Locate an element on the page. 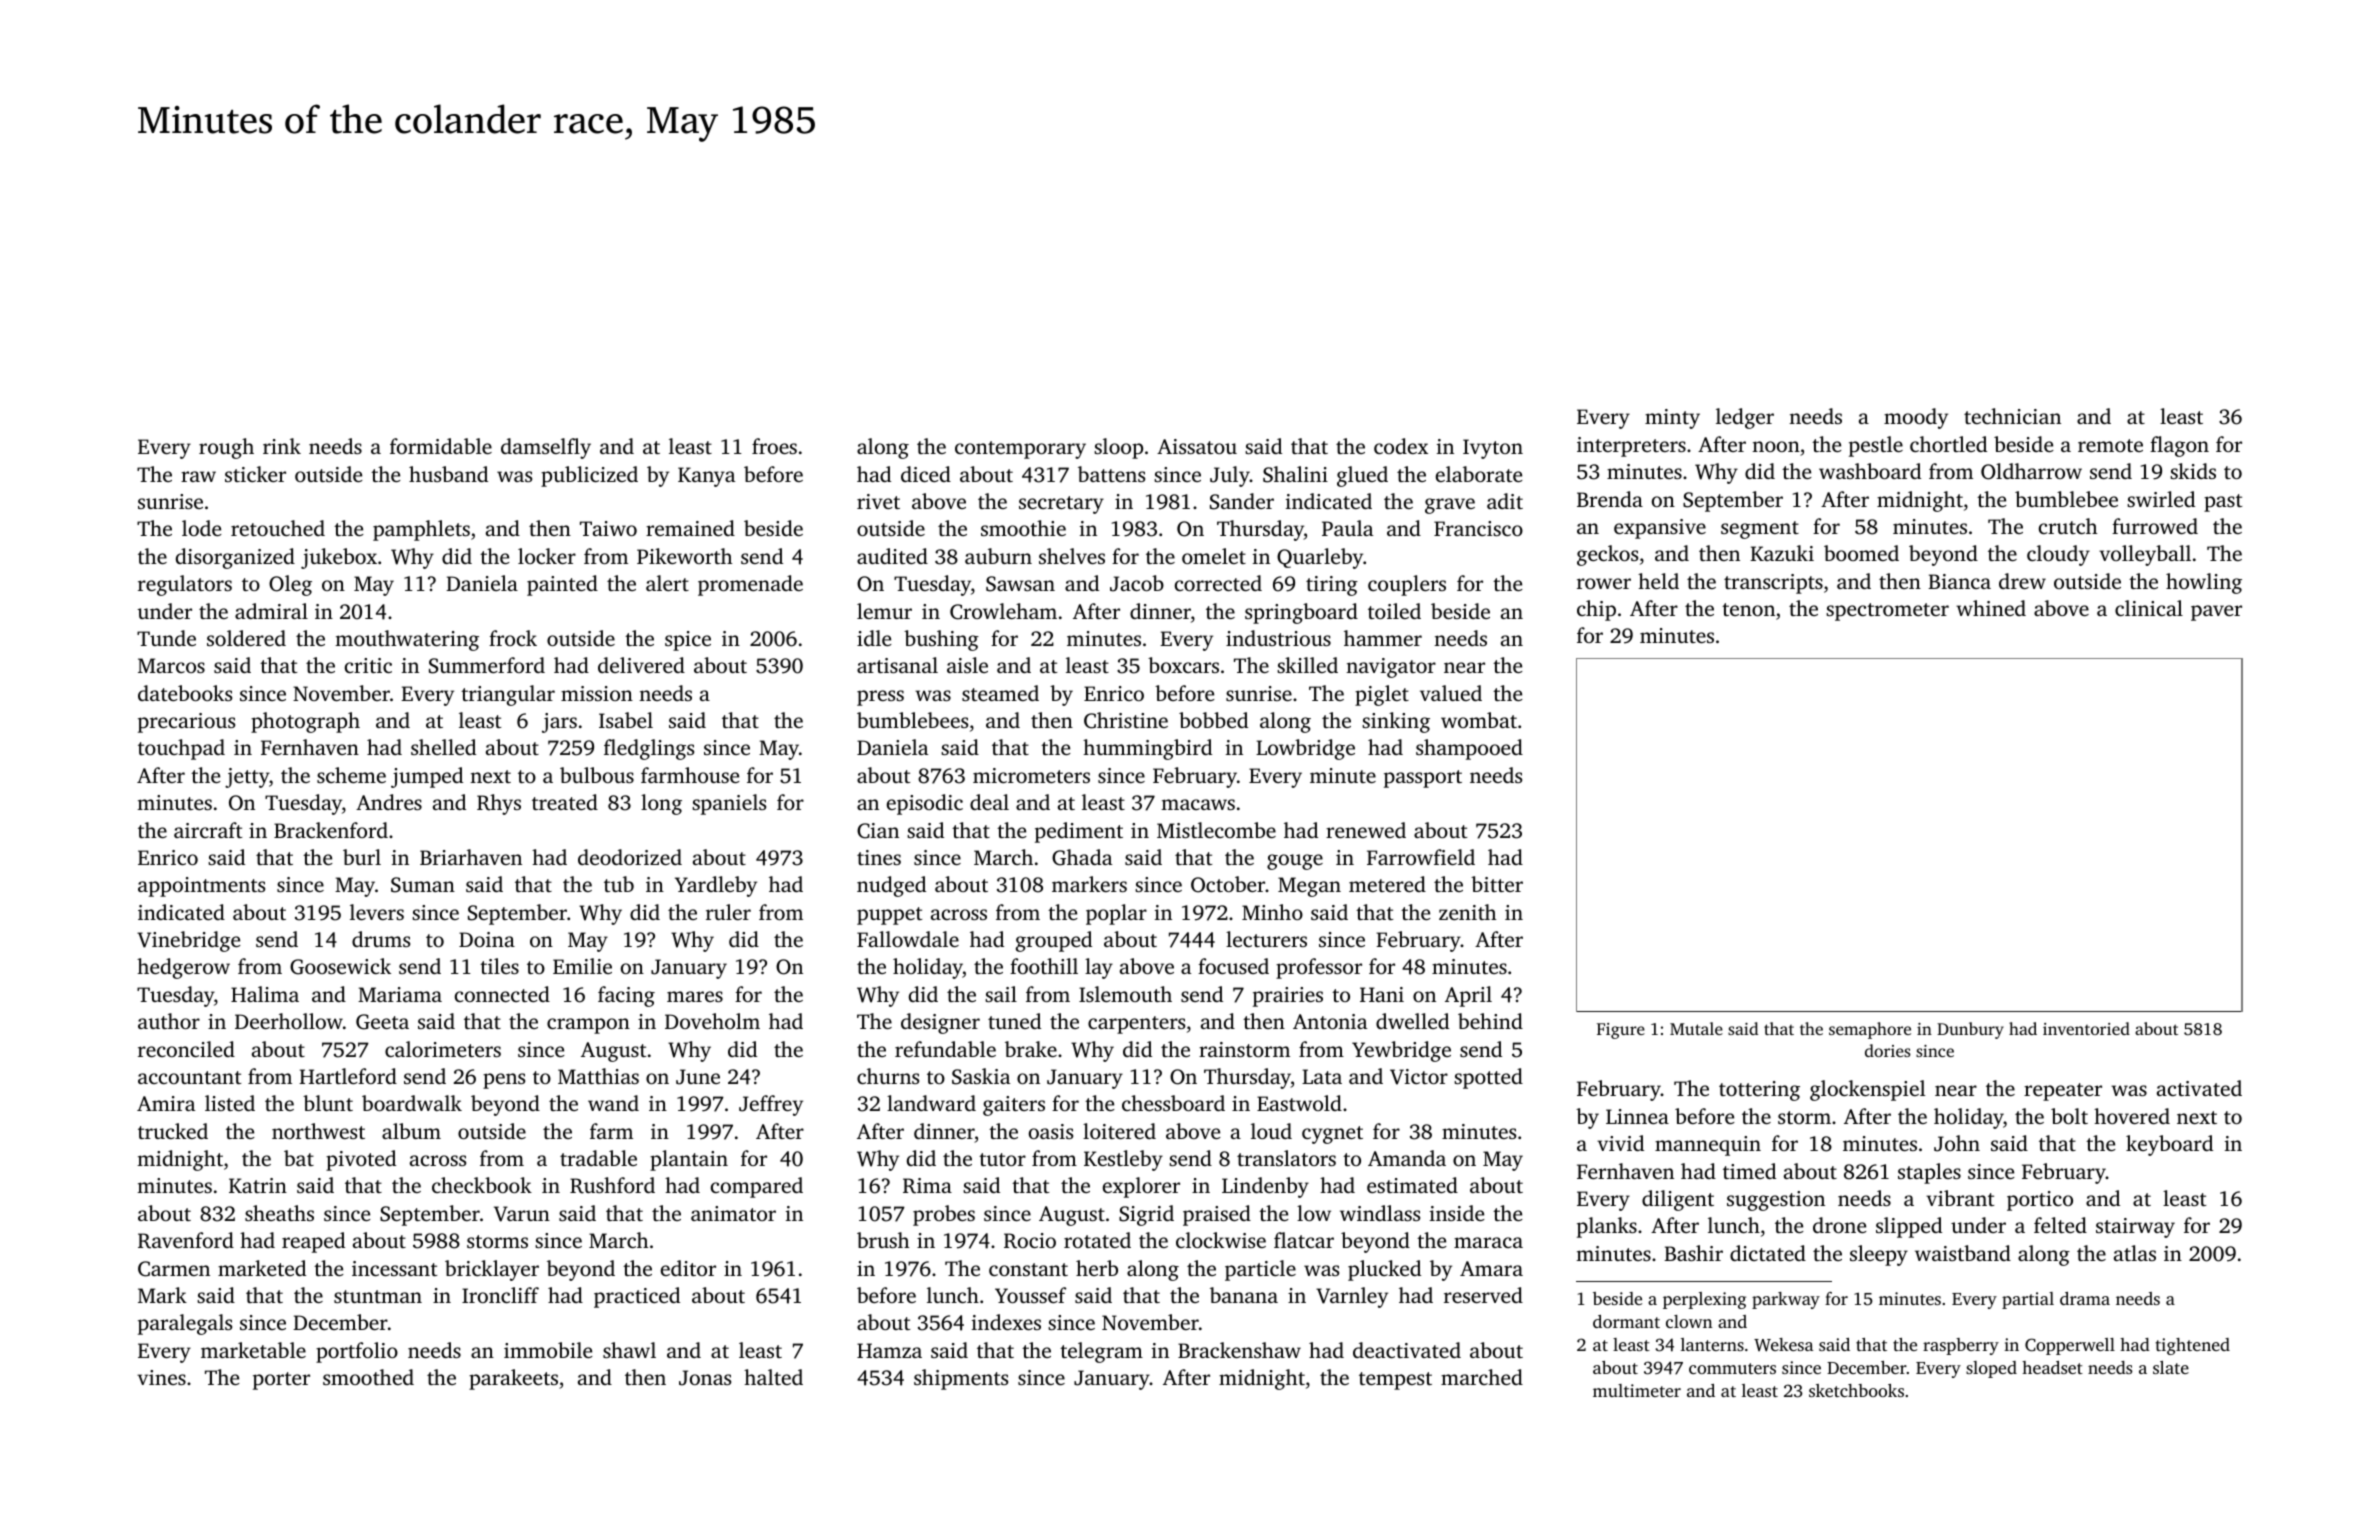 The width and height of the image is (2380, 1540). diligent is located at coordinates (1678, 1200).
